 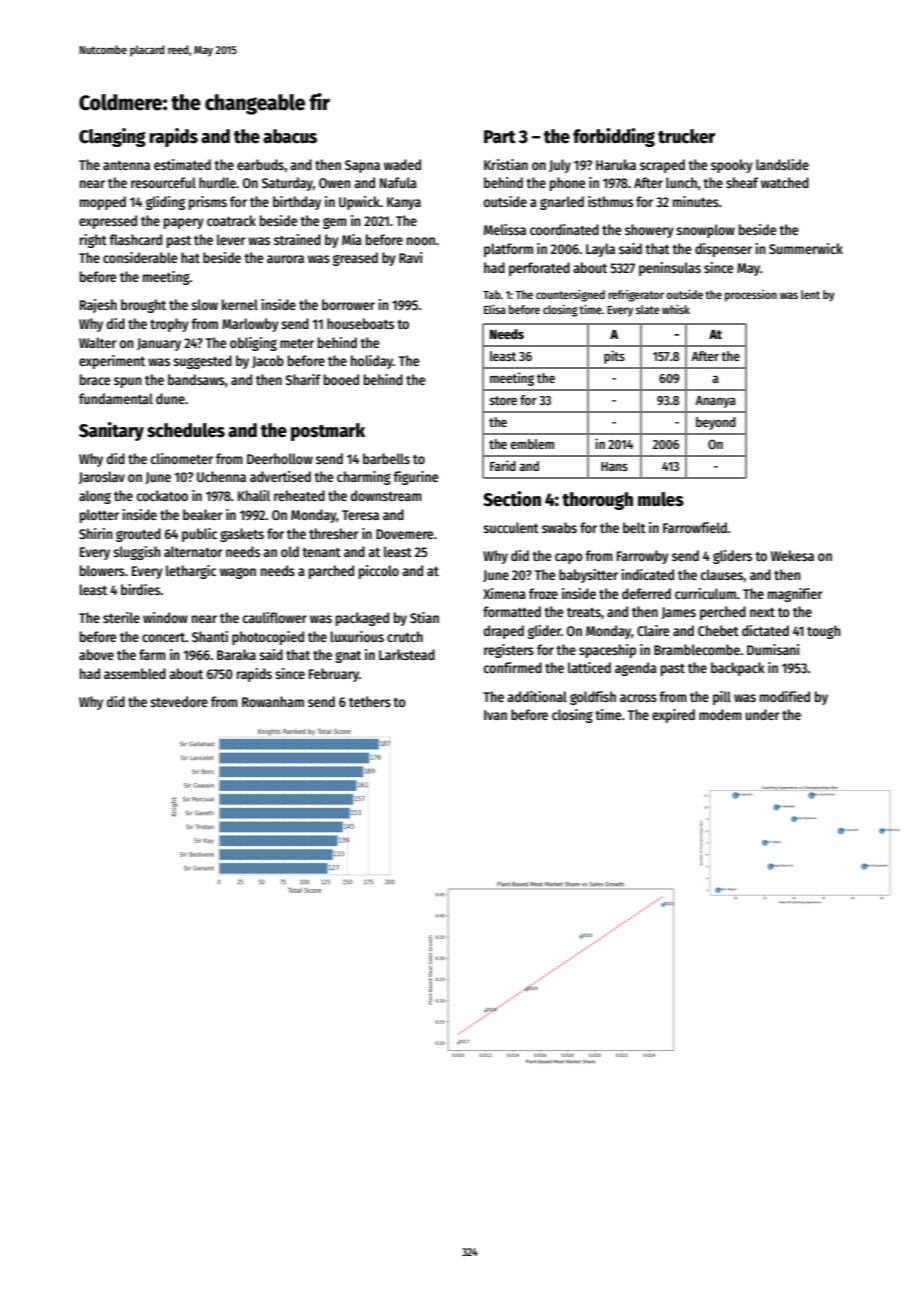 I want to click on tethers, so click(x=370, y=701).
